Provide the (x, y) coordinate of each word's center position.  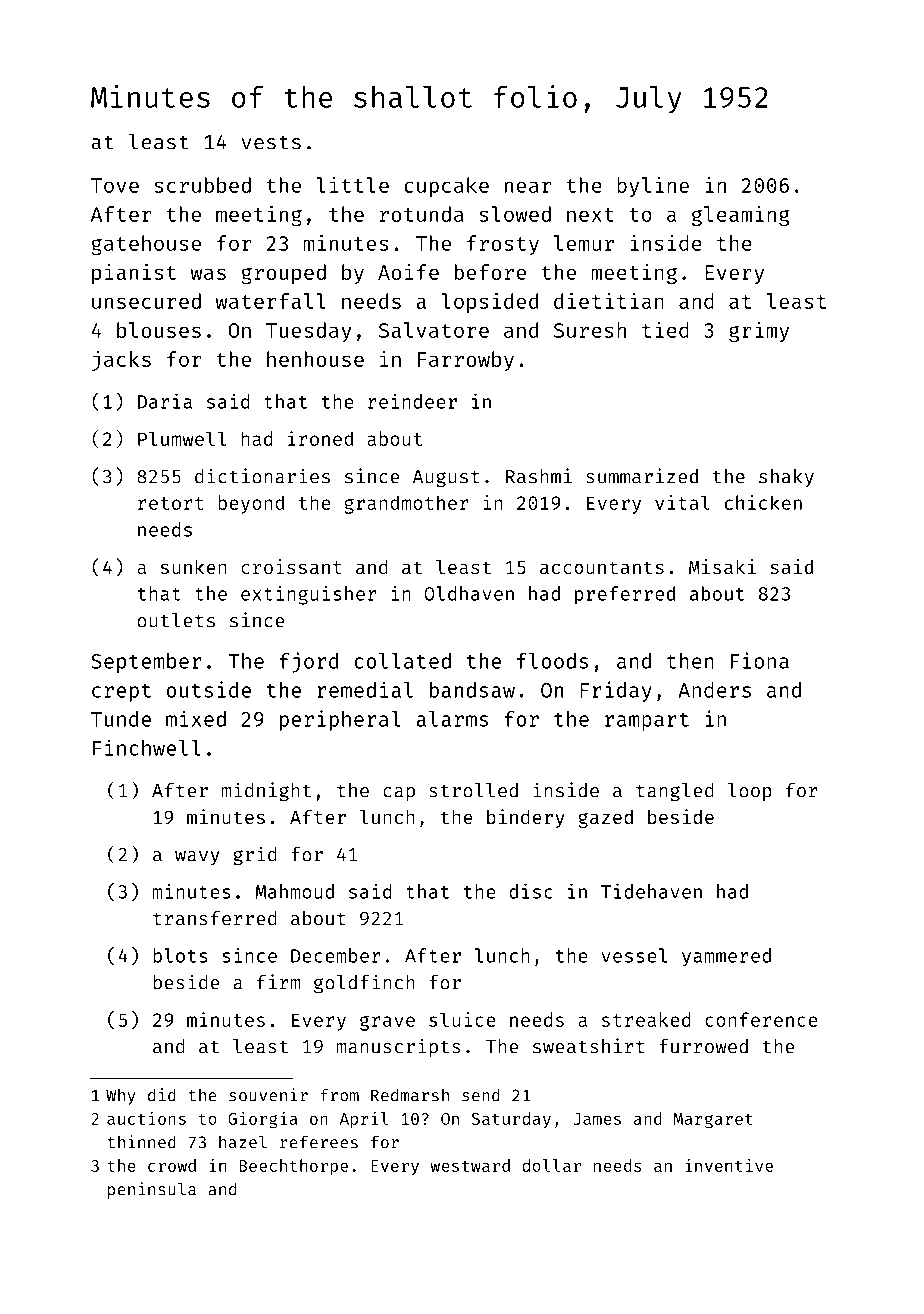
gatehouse (146, 245)
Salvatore (434, 330)
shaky (786, 478)
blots (180, 955)
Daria (165, 401)
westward (470, 1165)
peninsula (152, 1190)
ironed (320, 438)
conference (761, 1019)
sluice (462, 1019)
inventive (729, 1165)
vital (682, 502)
